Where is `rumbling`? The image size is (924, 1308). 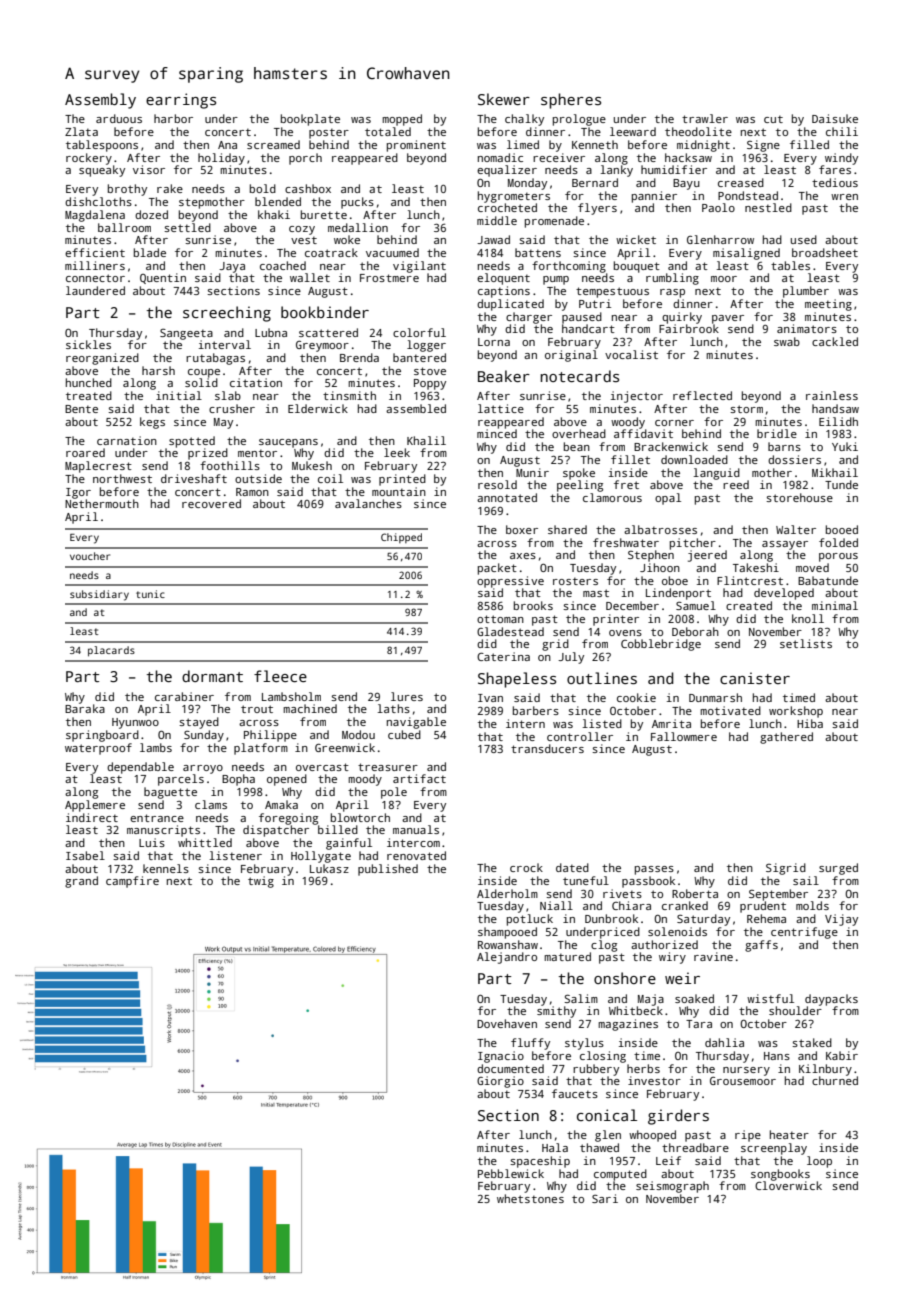 rumbling is located at coordinates (672, 279).
